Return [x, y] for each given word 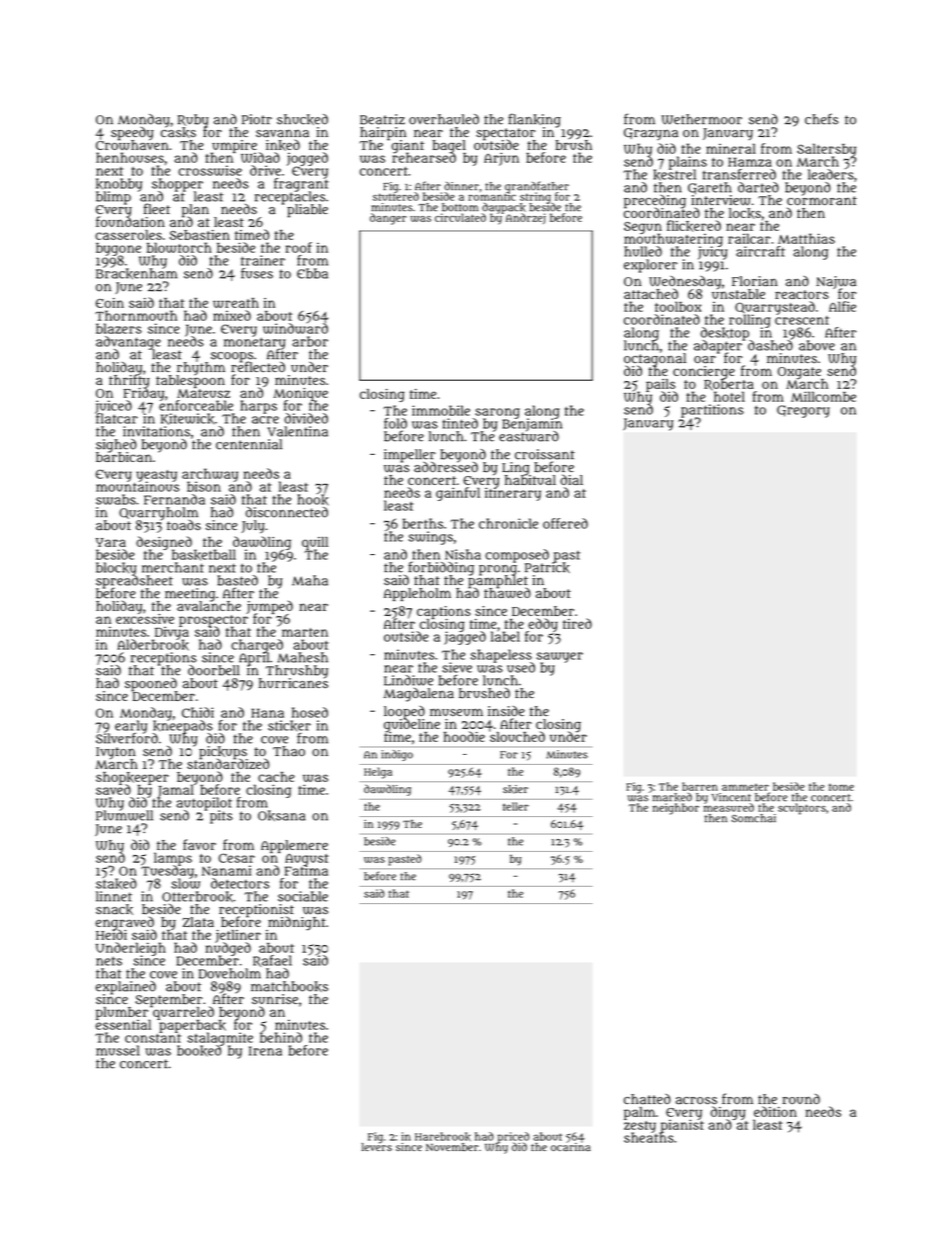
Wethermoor [701, 119]
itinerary [513, 494]
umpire [234, 146]
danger [388, 219]
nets [109, 961]
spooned [151, 684]
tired [577, 623]
